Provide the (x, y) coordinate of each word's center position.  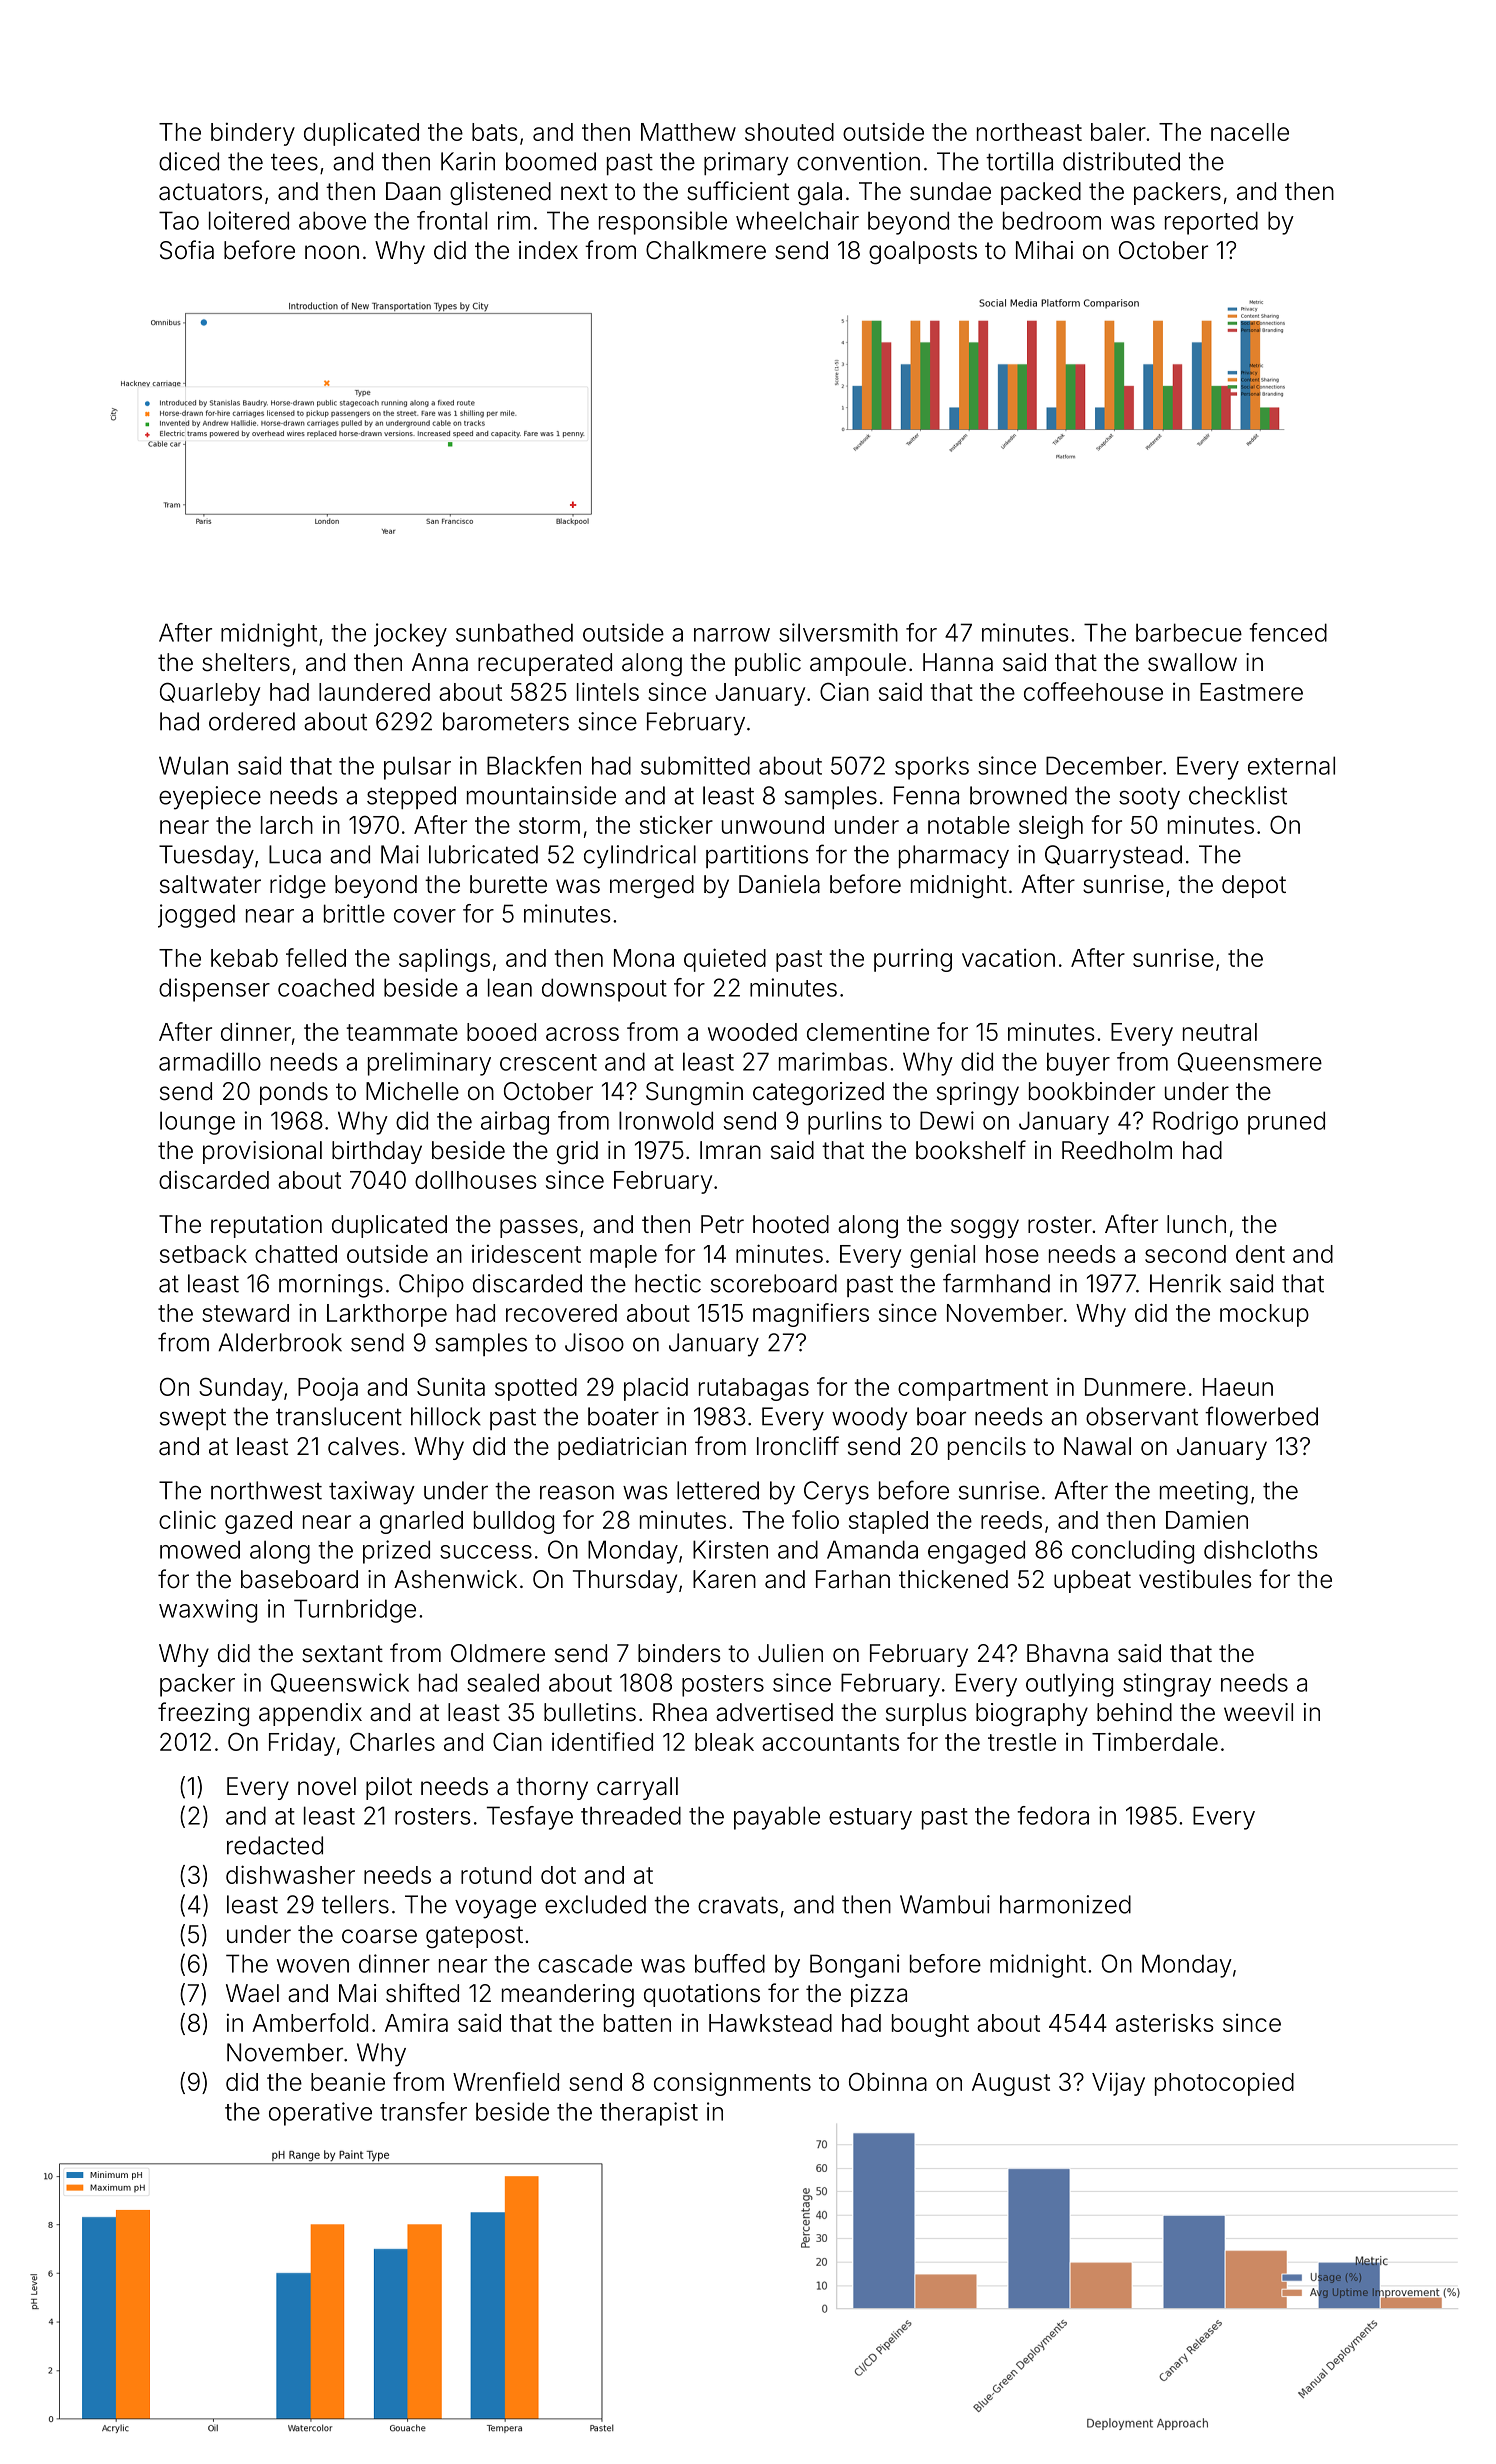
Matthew (688, 132)
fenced (1288, 632)
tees (294, 162)
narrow (732, 635)
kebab (244, 958)
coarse (379, 1936)
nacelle (1250, 132)
